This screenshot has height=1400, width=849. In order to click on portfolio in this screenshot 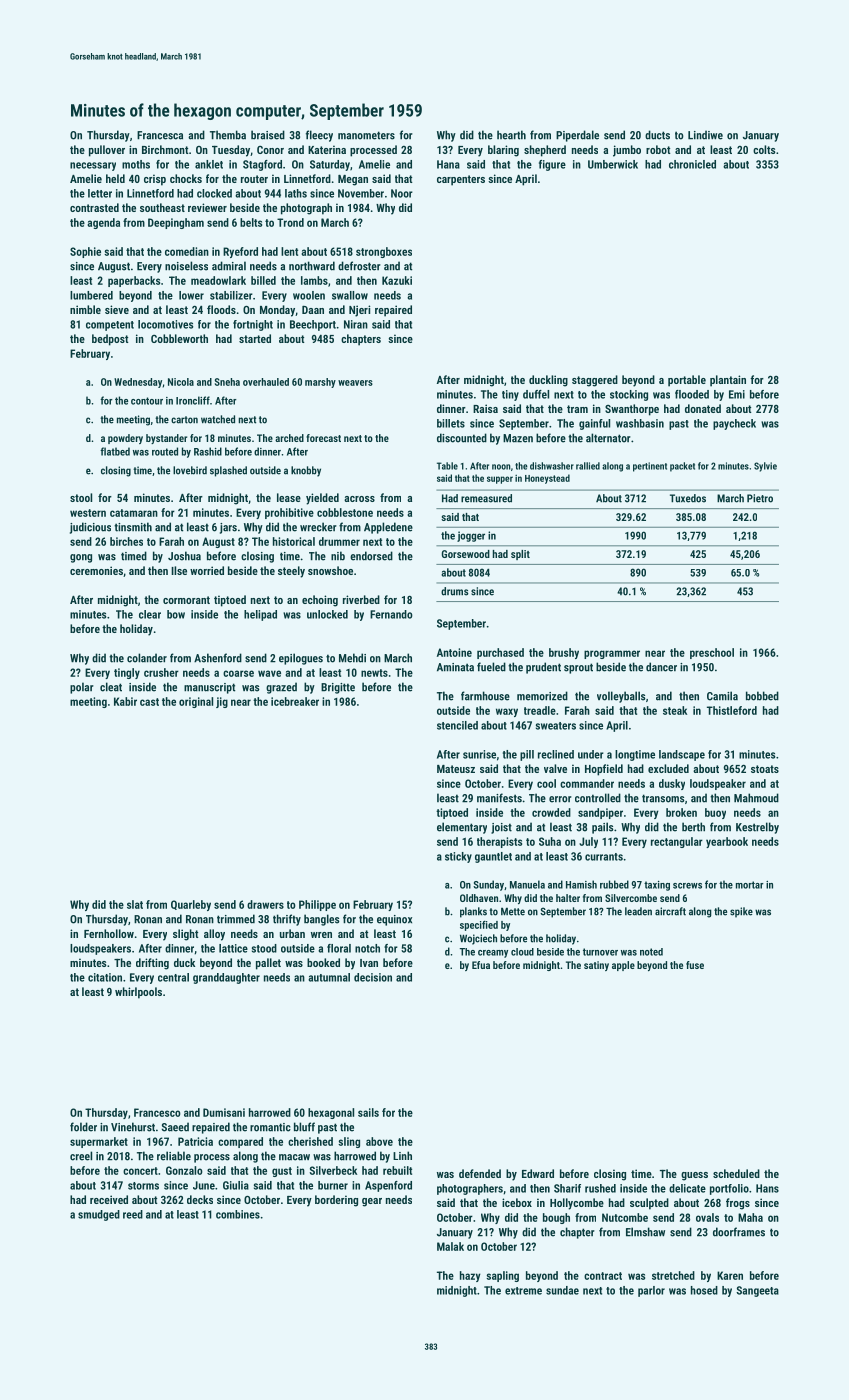, I will do `click(729, 1189)`.
